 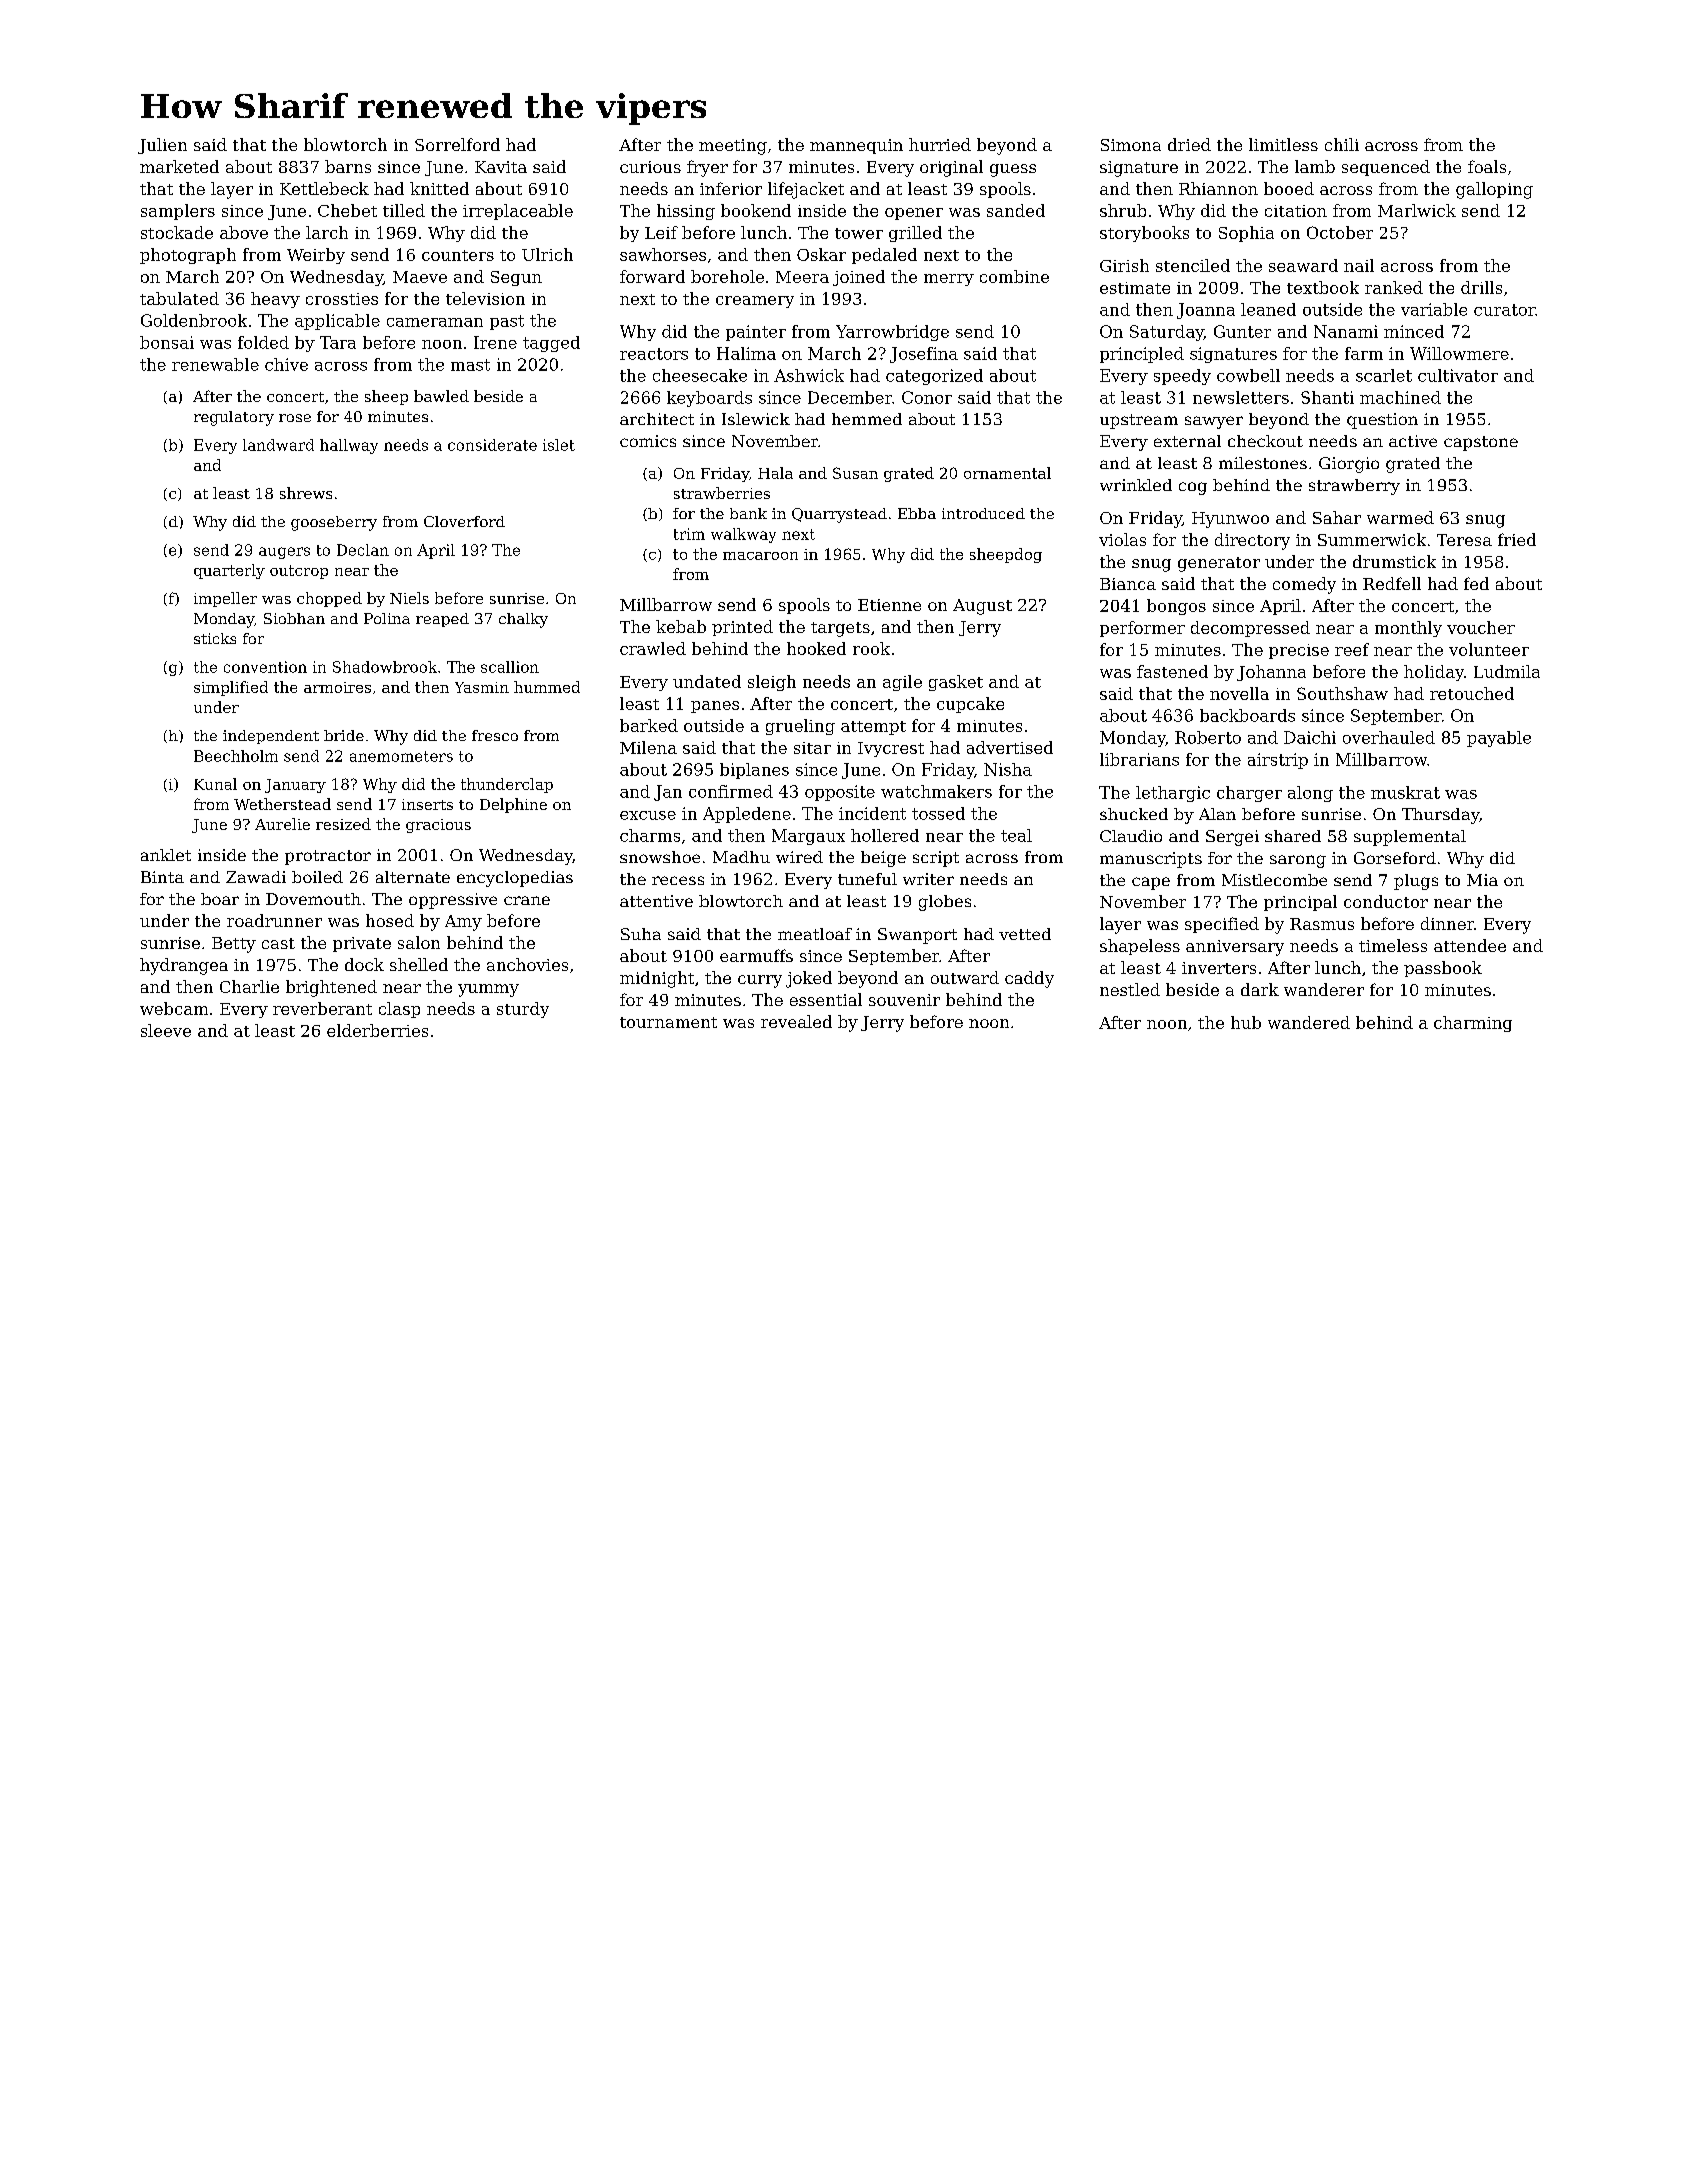 What do you see at coordinates (983, 513) in the screenshot?
I see `introduced` at bounding box center [983, 513].
